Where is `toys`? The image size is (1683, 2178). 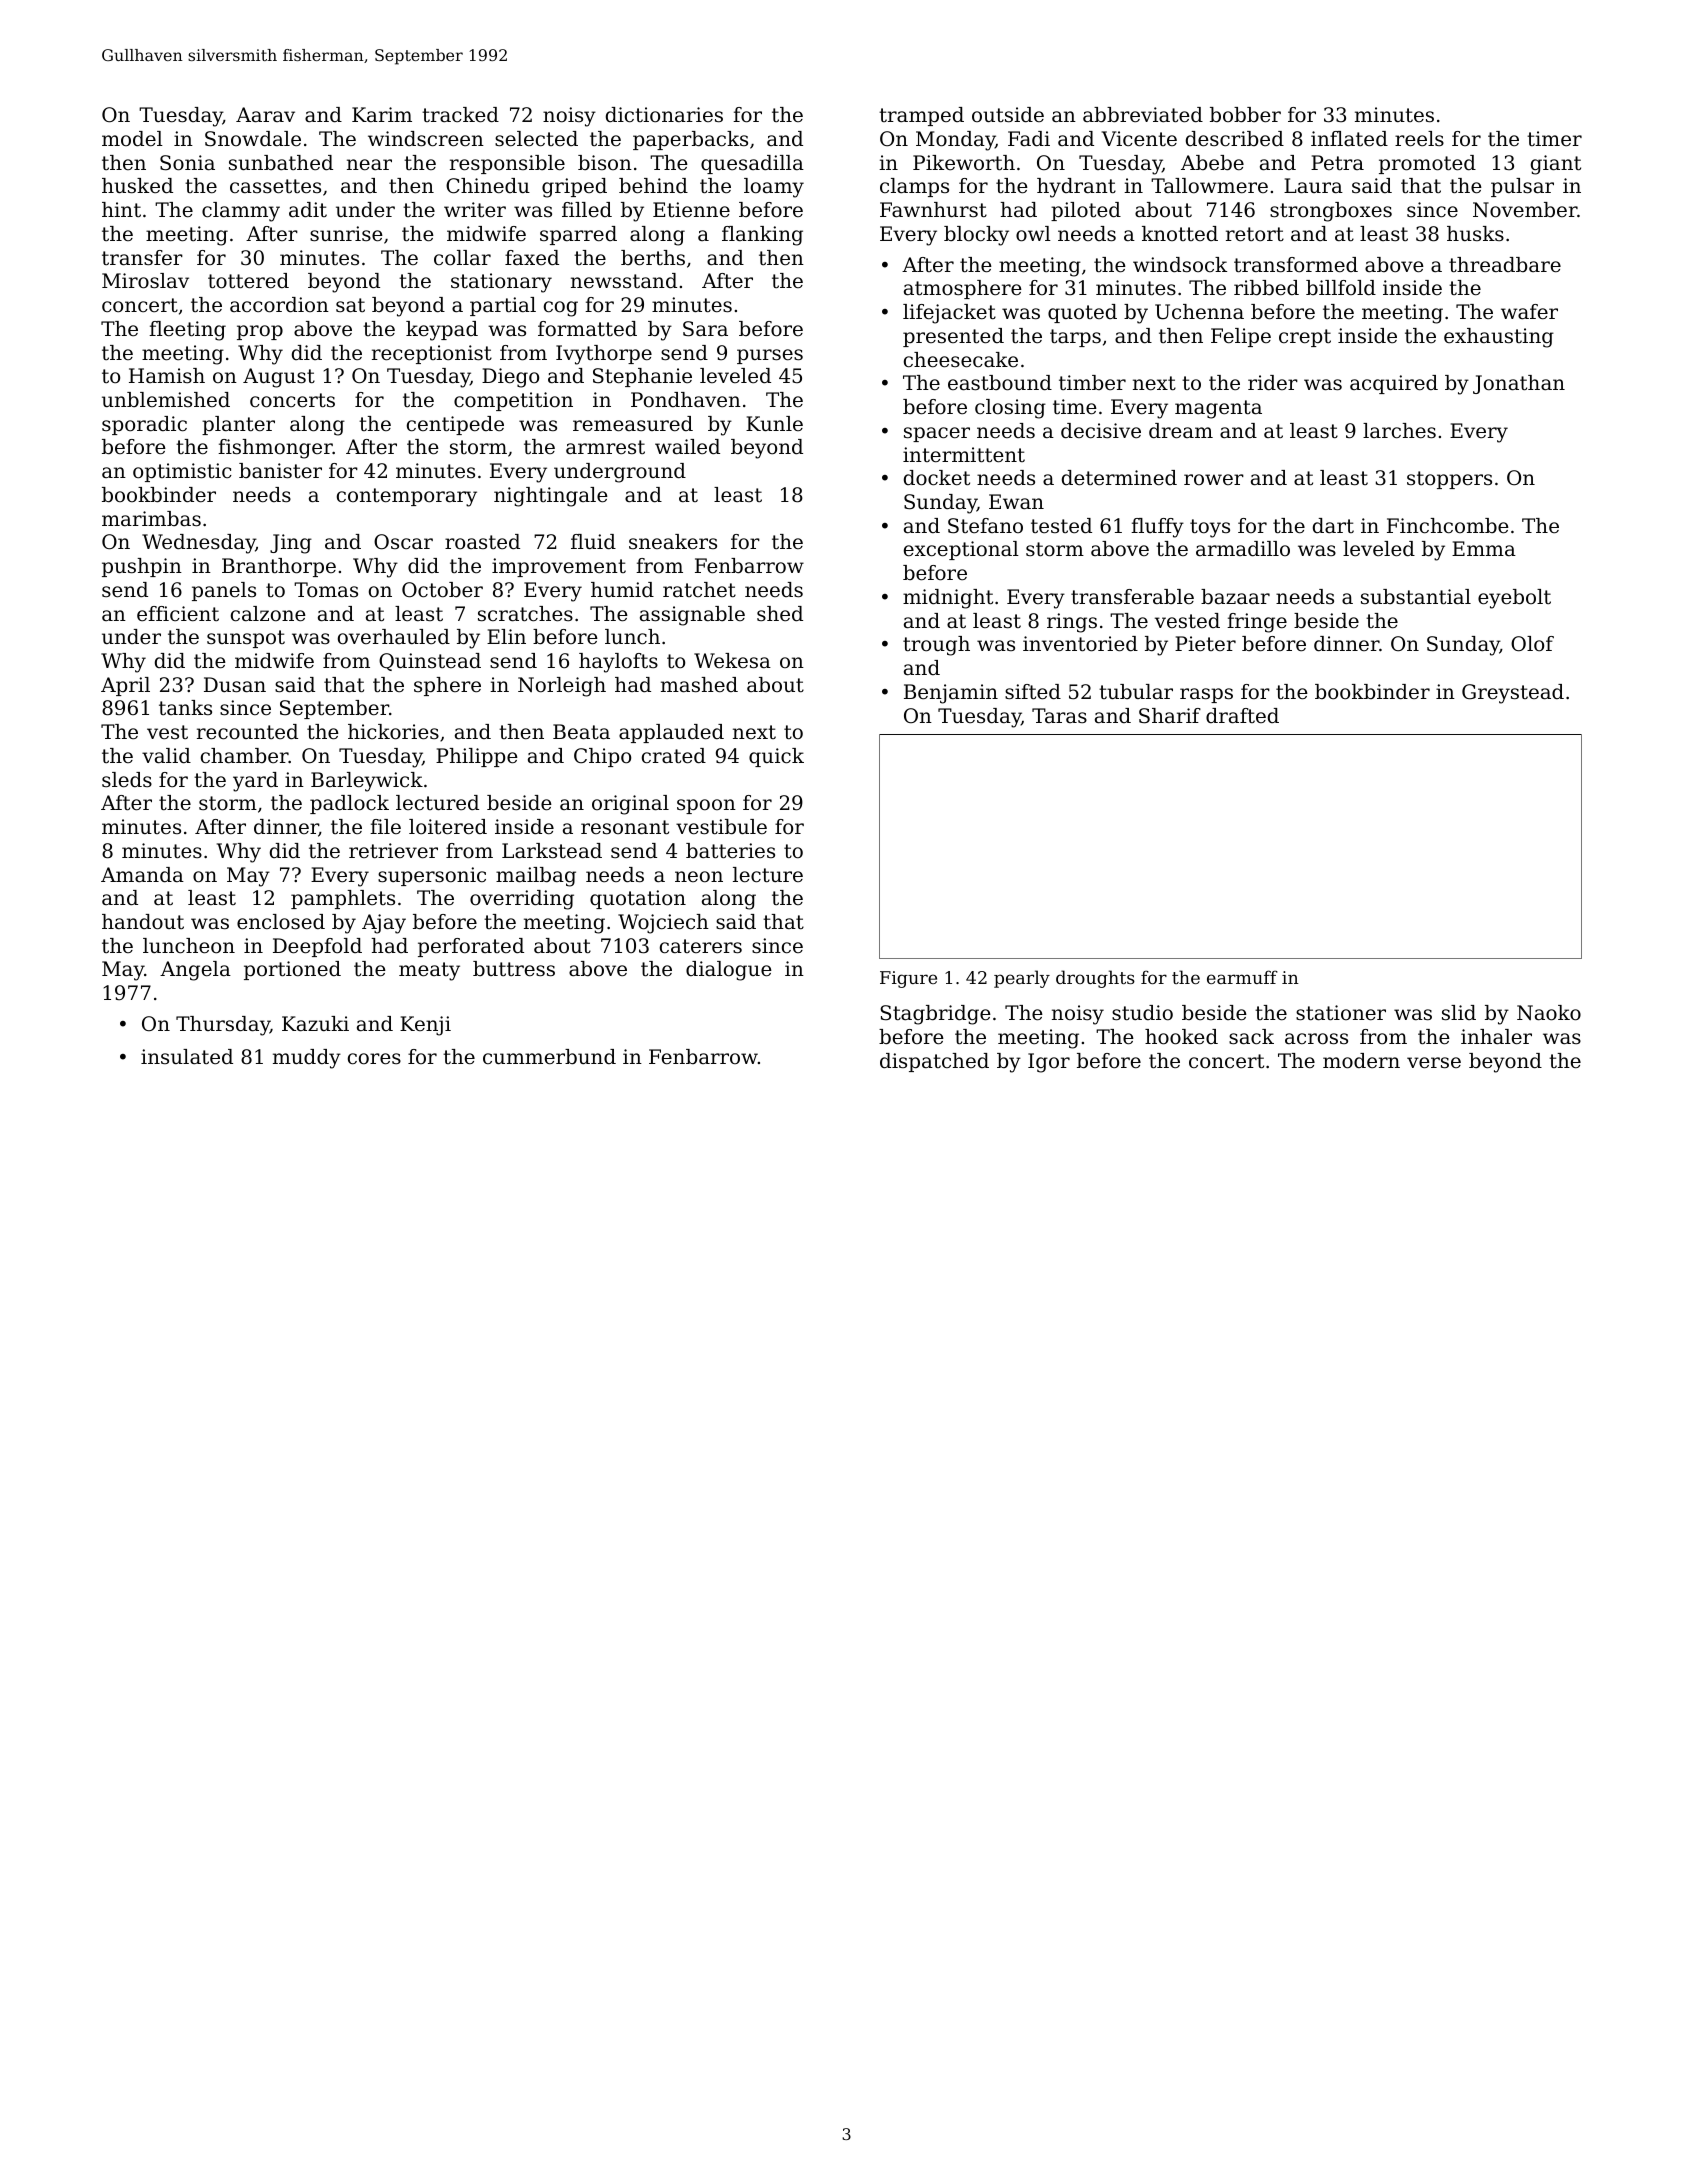
toys is located at coordinates (1210, 528).
